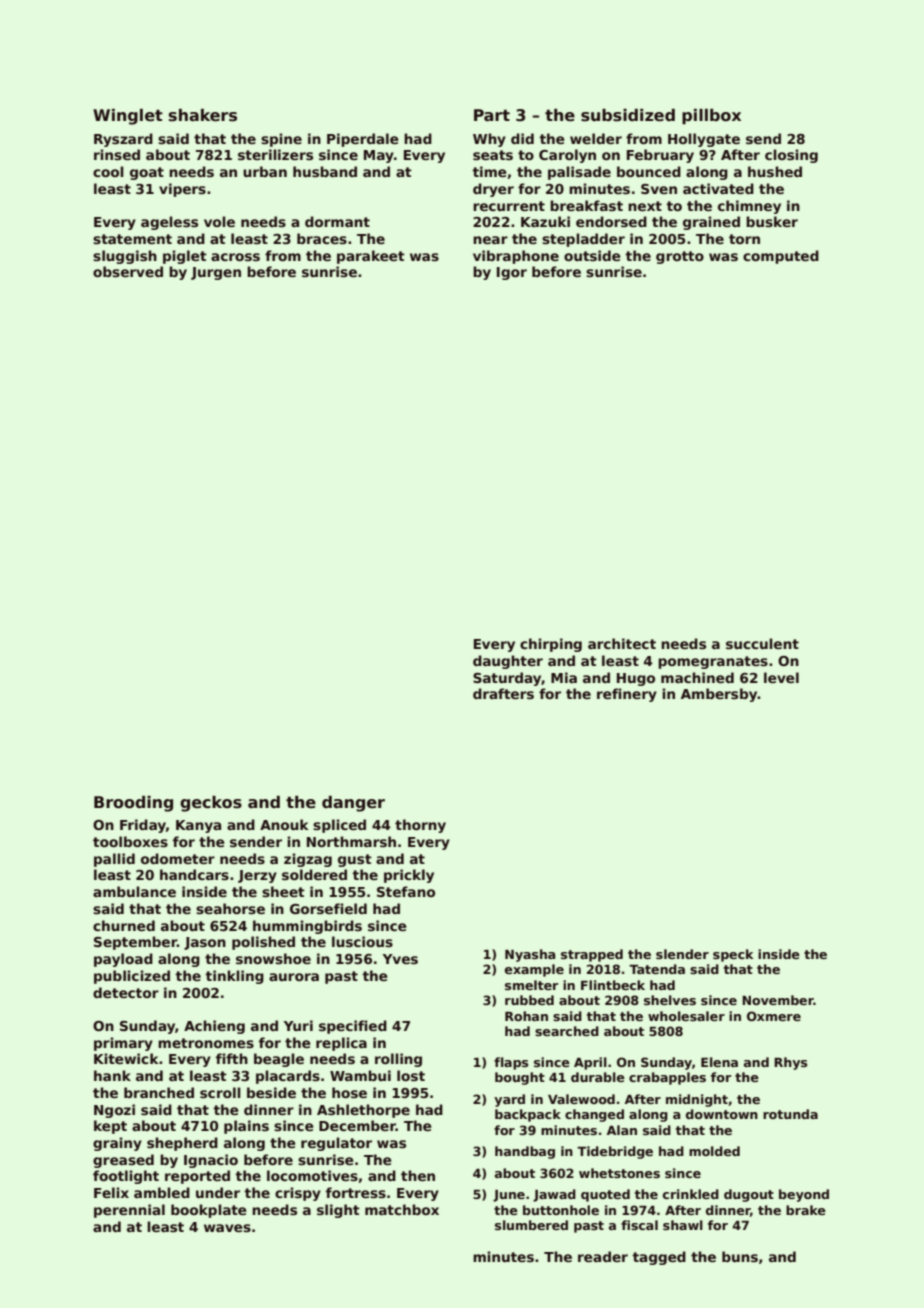  What do you see at coordinates (108, 171) in the screenshot?
I see `cool` at bounding box center [108, 171].
